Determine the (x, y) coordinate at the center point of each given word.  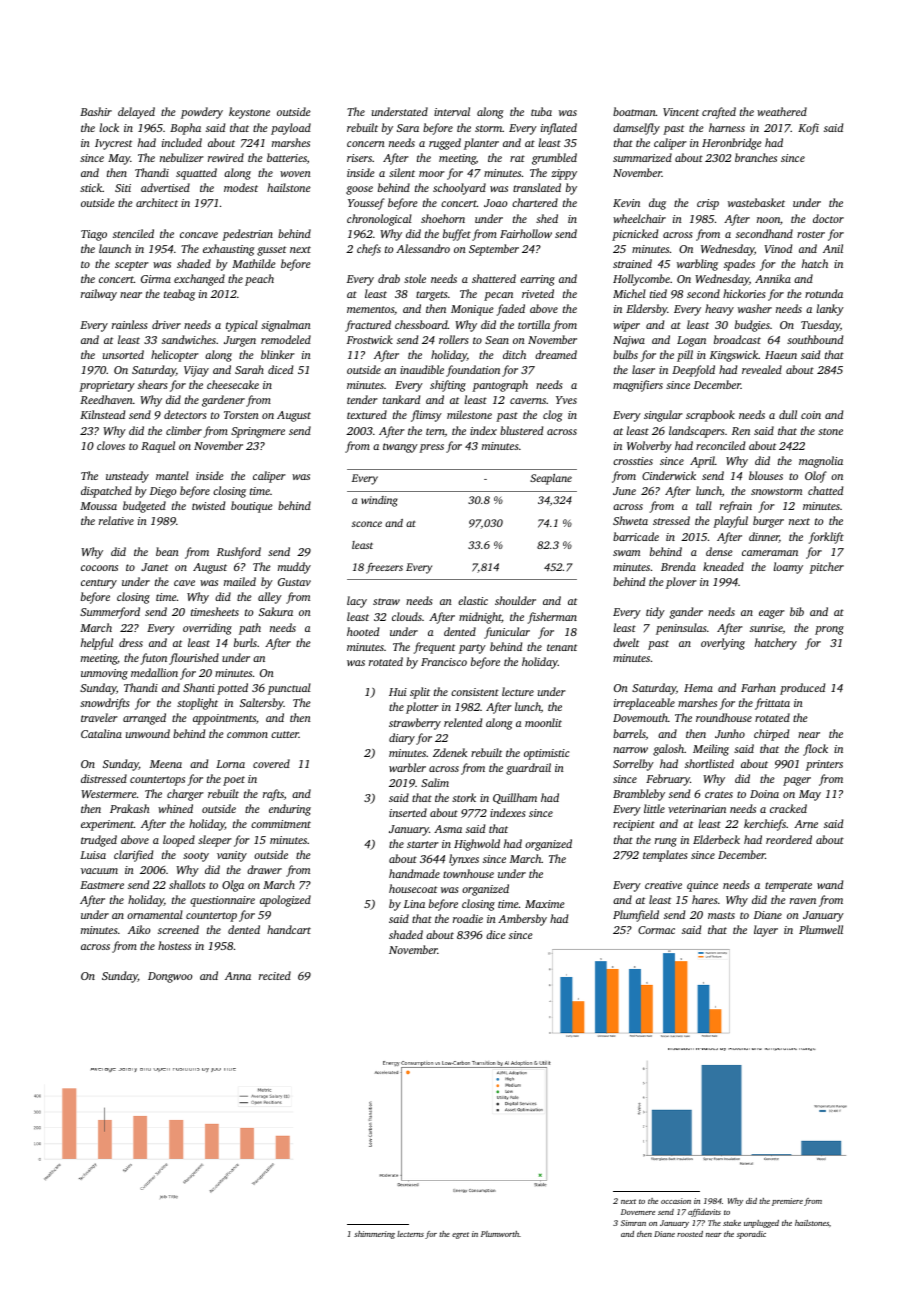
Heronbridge (732, 144)
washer (755, 308)
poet (234, 781)
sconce (367, 524)
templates (665, 856)
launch (115, 248)
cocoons (99, 568)
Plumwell (821, 929)
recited (275, 975)
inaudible (422, 369)
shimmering (374, 1235)
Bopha (185, 129)
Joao (495, 203)
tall (704, 505)
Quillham (515, 798)
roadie (468, 918)
